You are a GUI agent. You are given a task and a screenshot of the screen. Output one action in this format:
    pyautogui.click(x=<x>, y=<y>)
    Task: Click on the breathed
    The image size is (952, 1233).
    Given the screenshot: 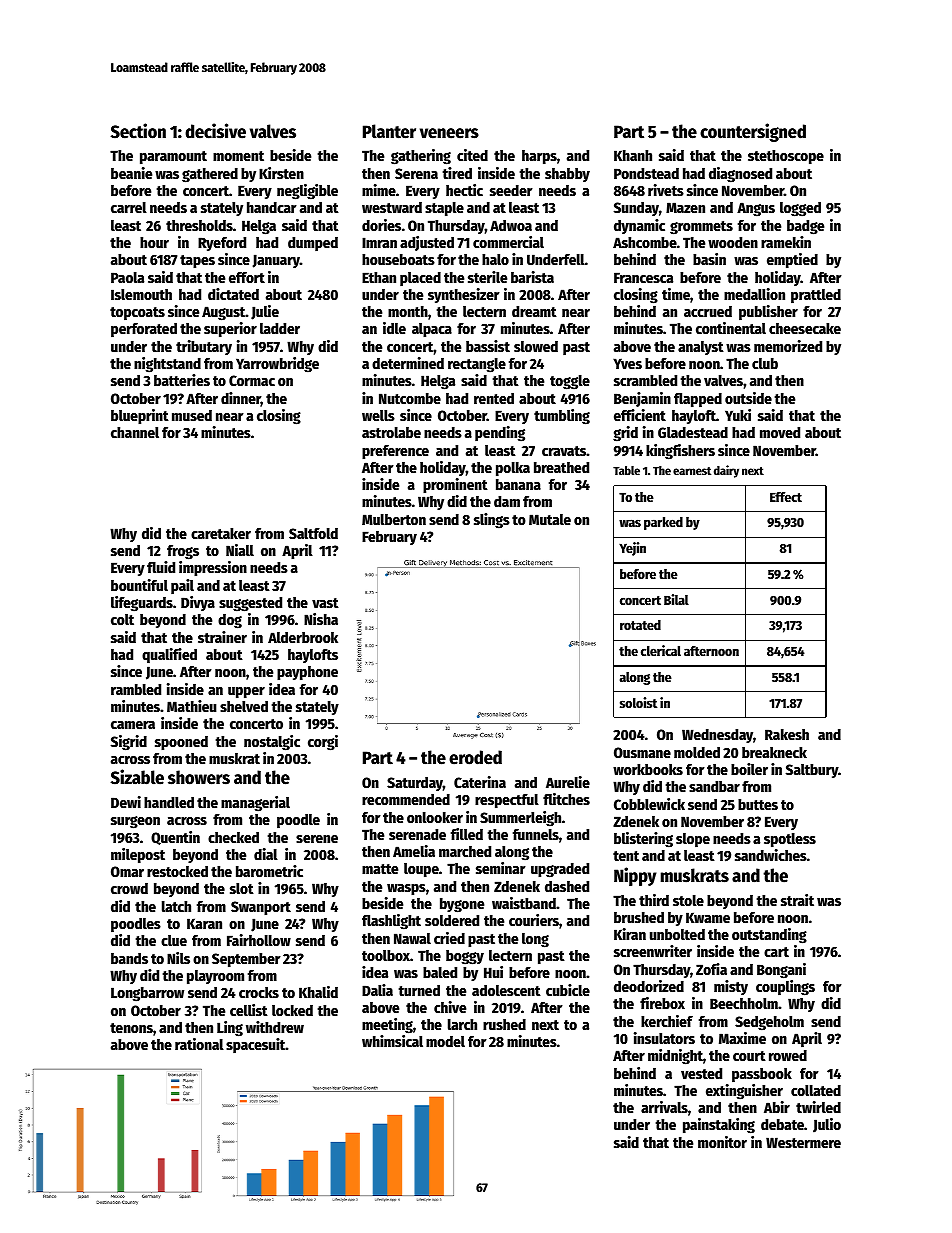 What is the action you would take?
    pyautogui.click(x=561, y=467)
